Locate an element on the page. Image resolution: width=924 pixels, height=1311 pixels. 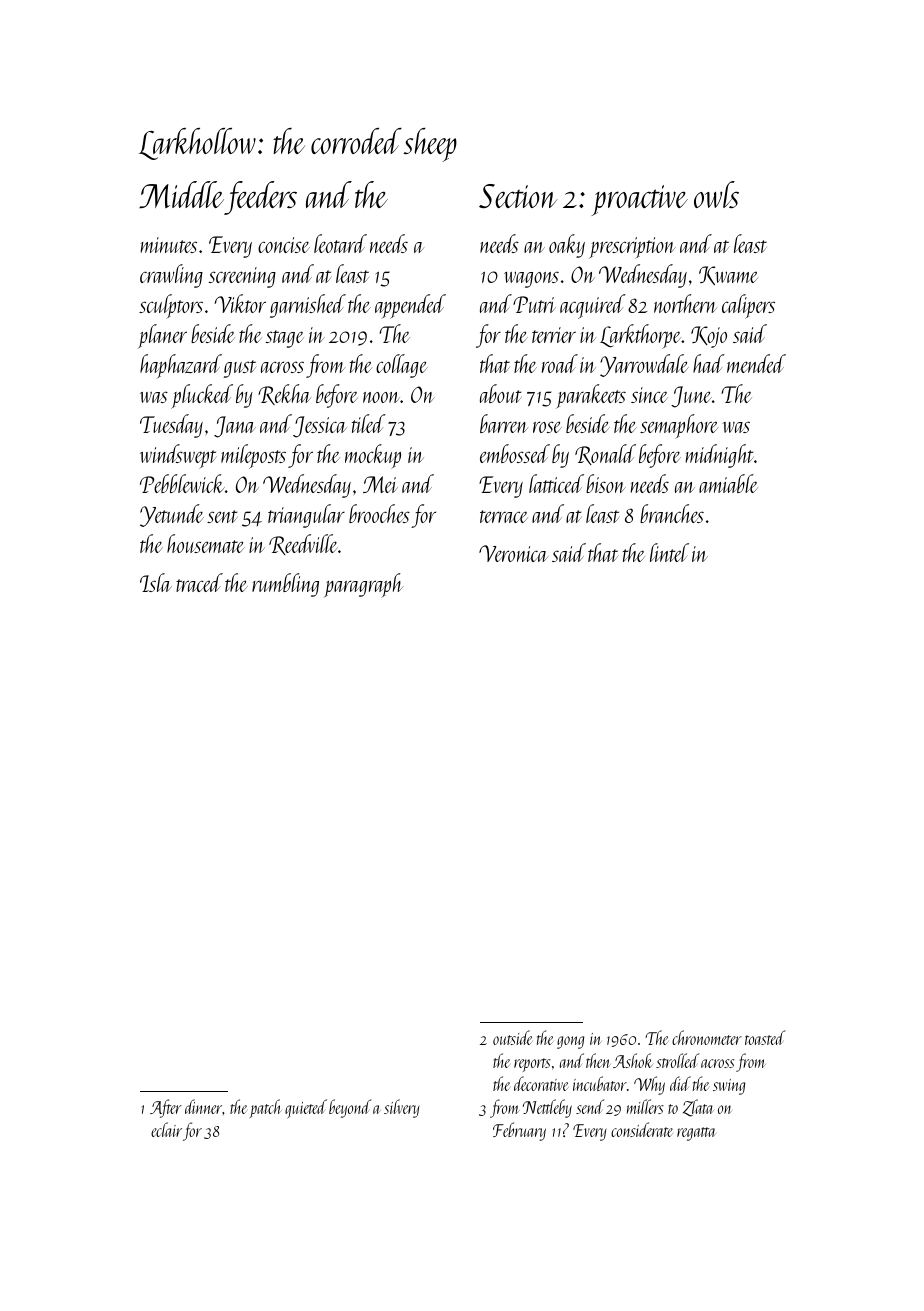
paragraph is located at coordinates (363, 585).
